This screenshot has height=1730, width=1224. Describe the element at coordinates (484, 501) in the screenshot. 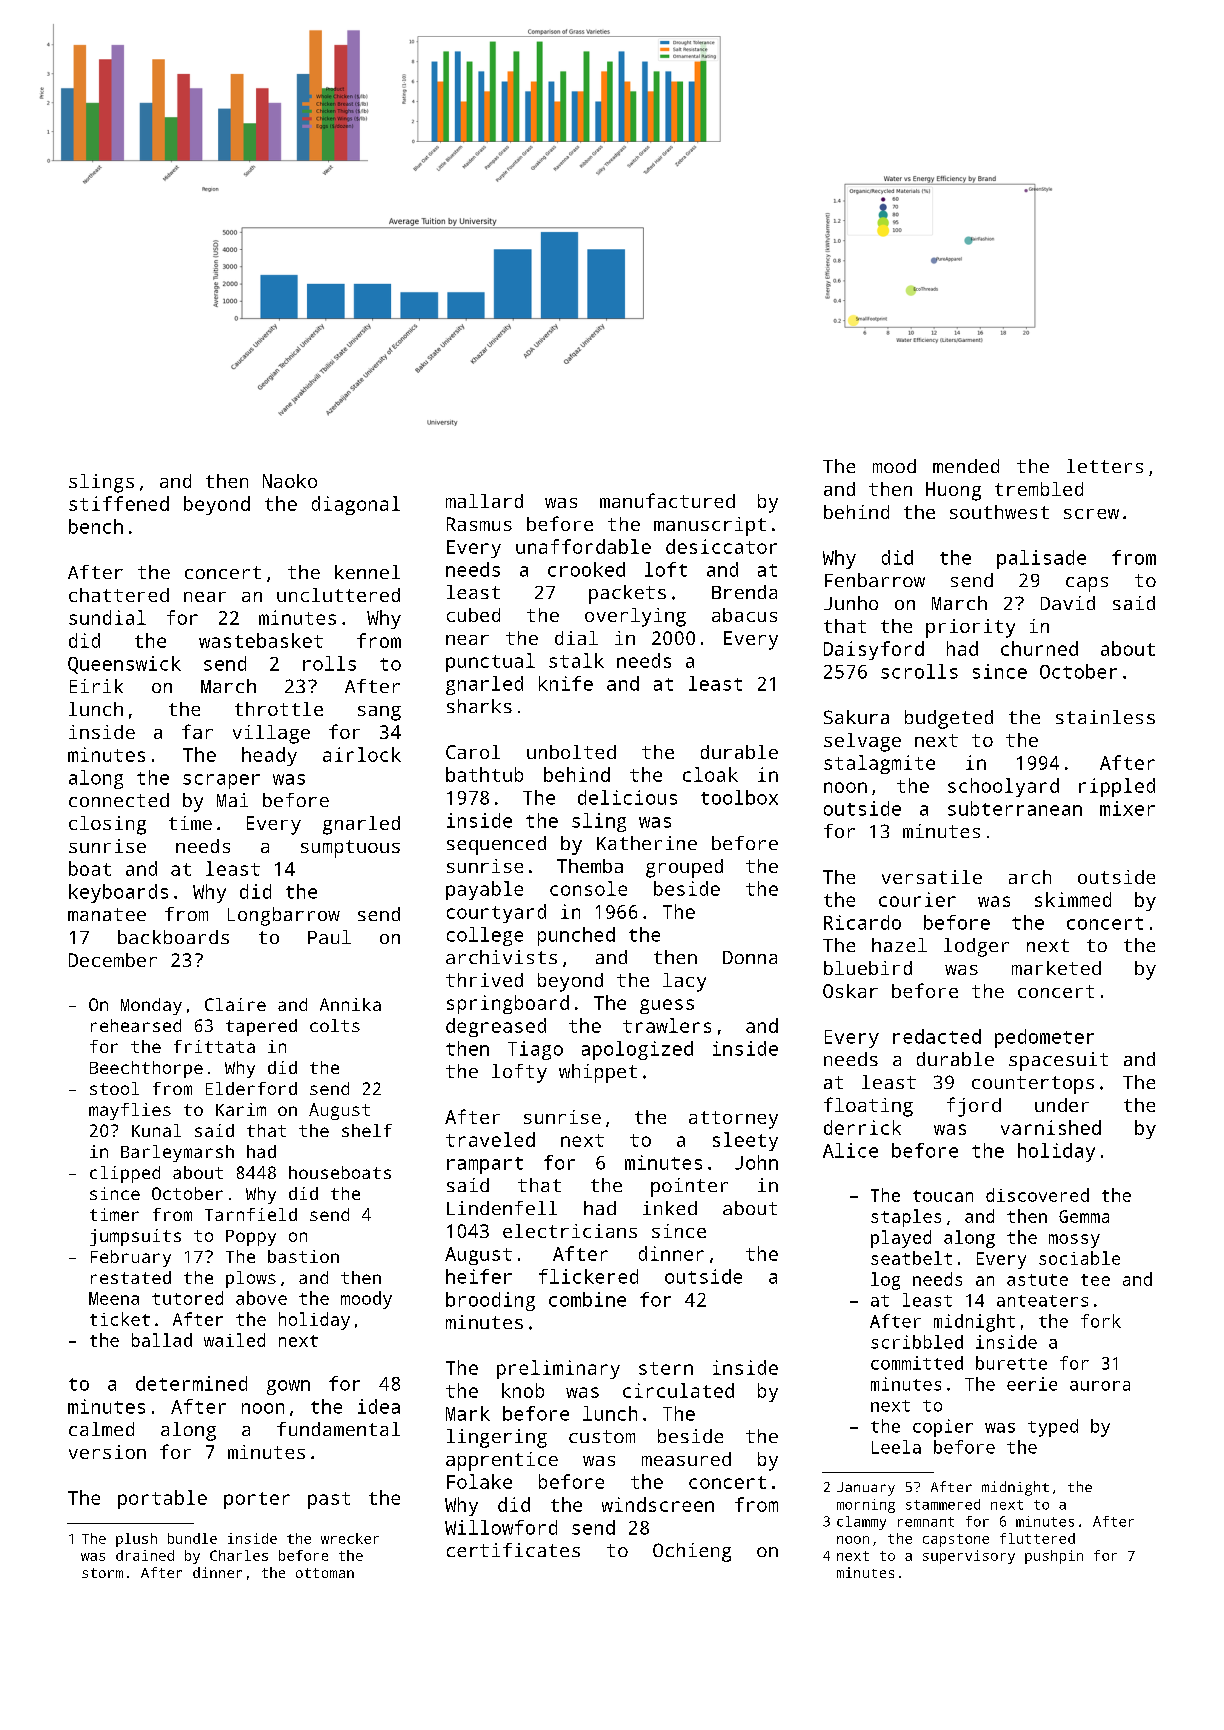

I see `mallard` at that location.
